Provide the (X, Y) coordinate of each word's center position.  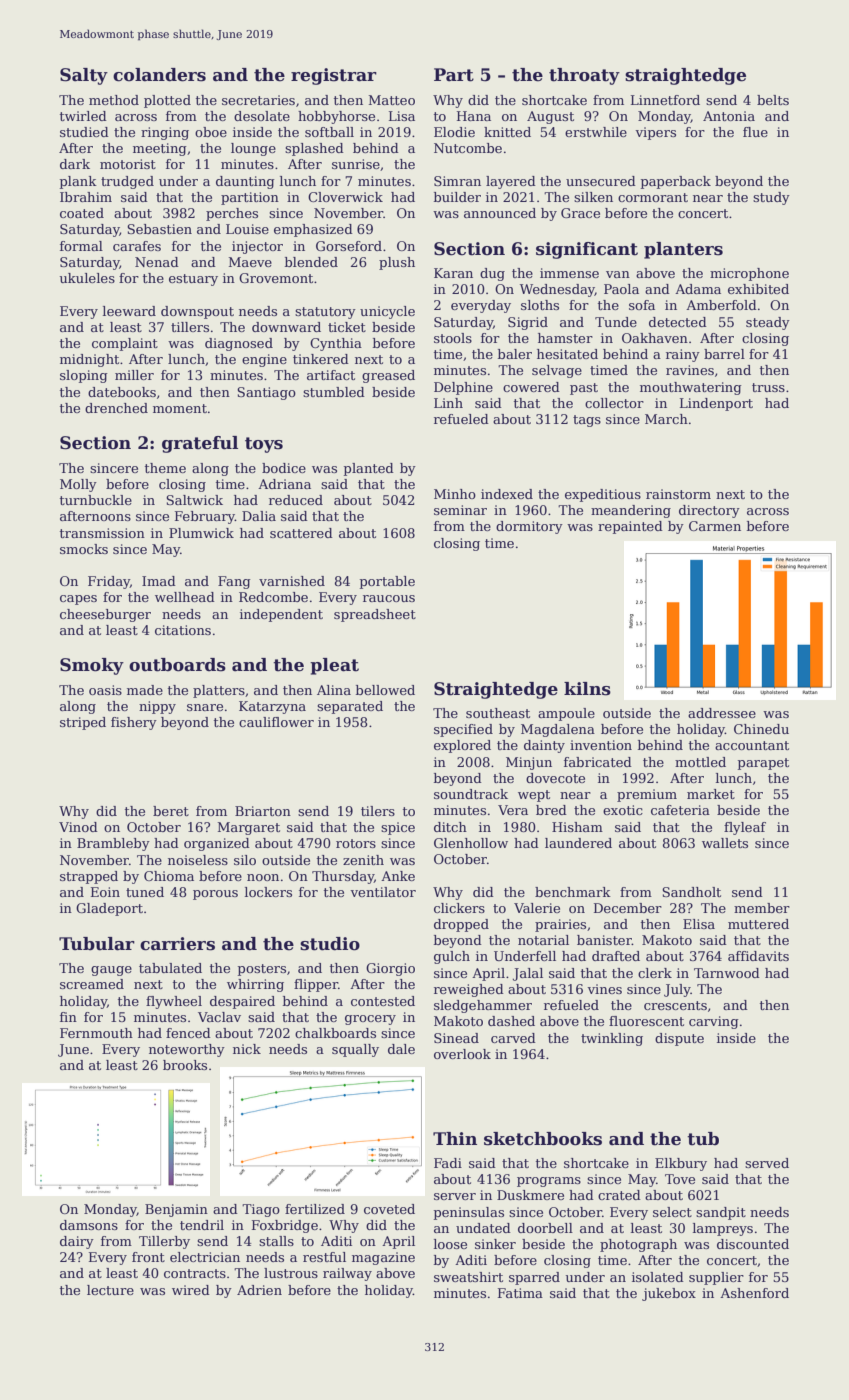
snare (205, 707)
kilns (587, 689)
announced (500, 213)
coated (82, 213)
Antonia (729, 116)
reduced (296, 500)
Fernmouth (96, 1033)
